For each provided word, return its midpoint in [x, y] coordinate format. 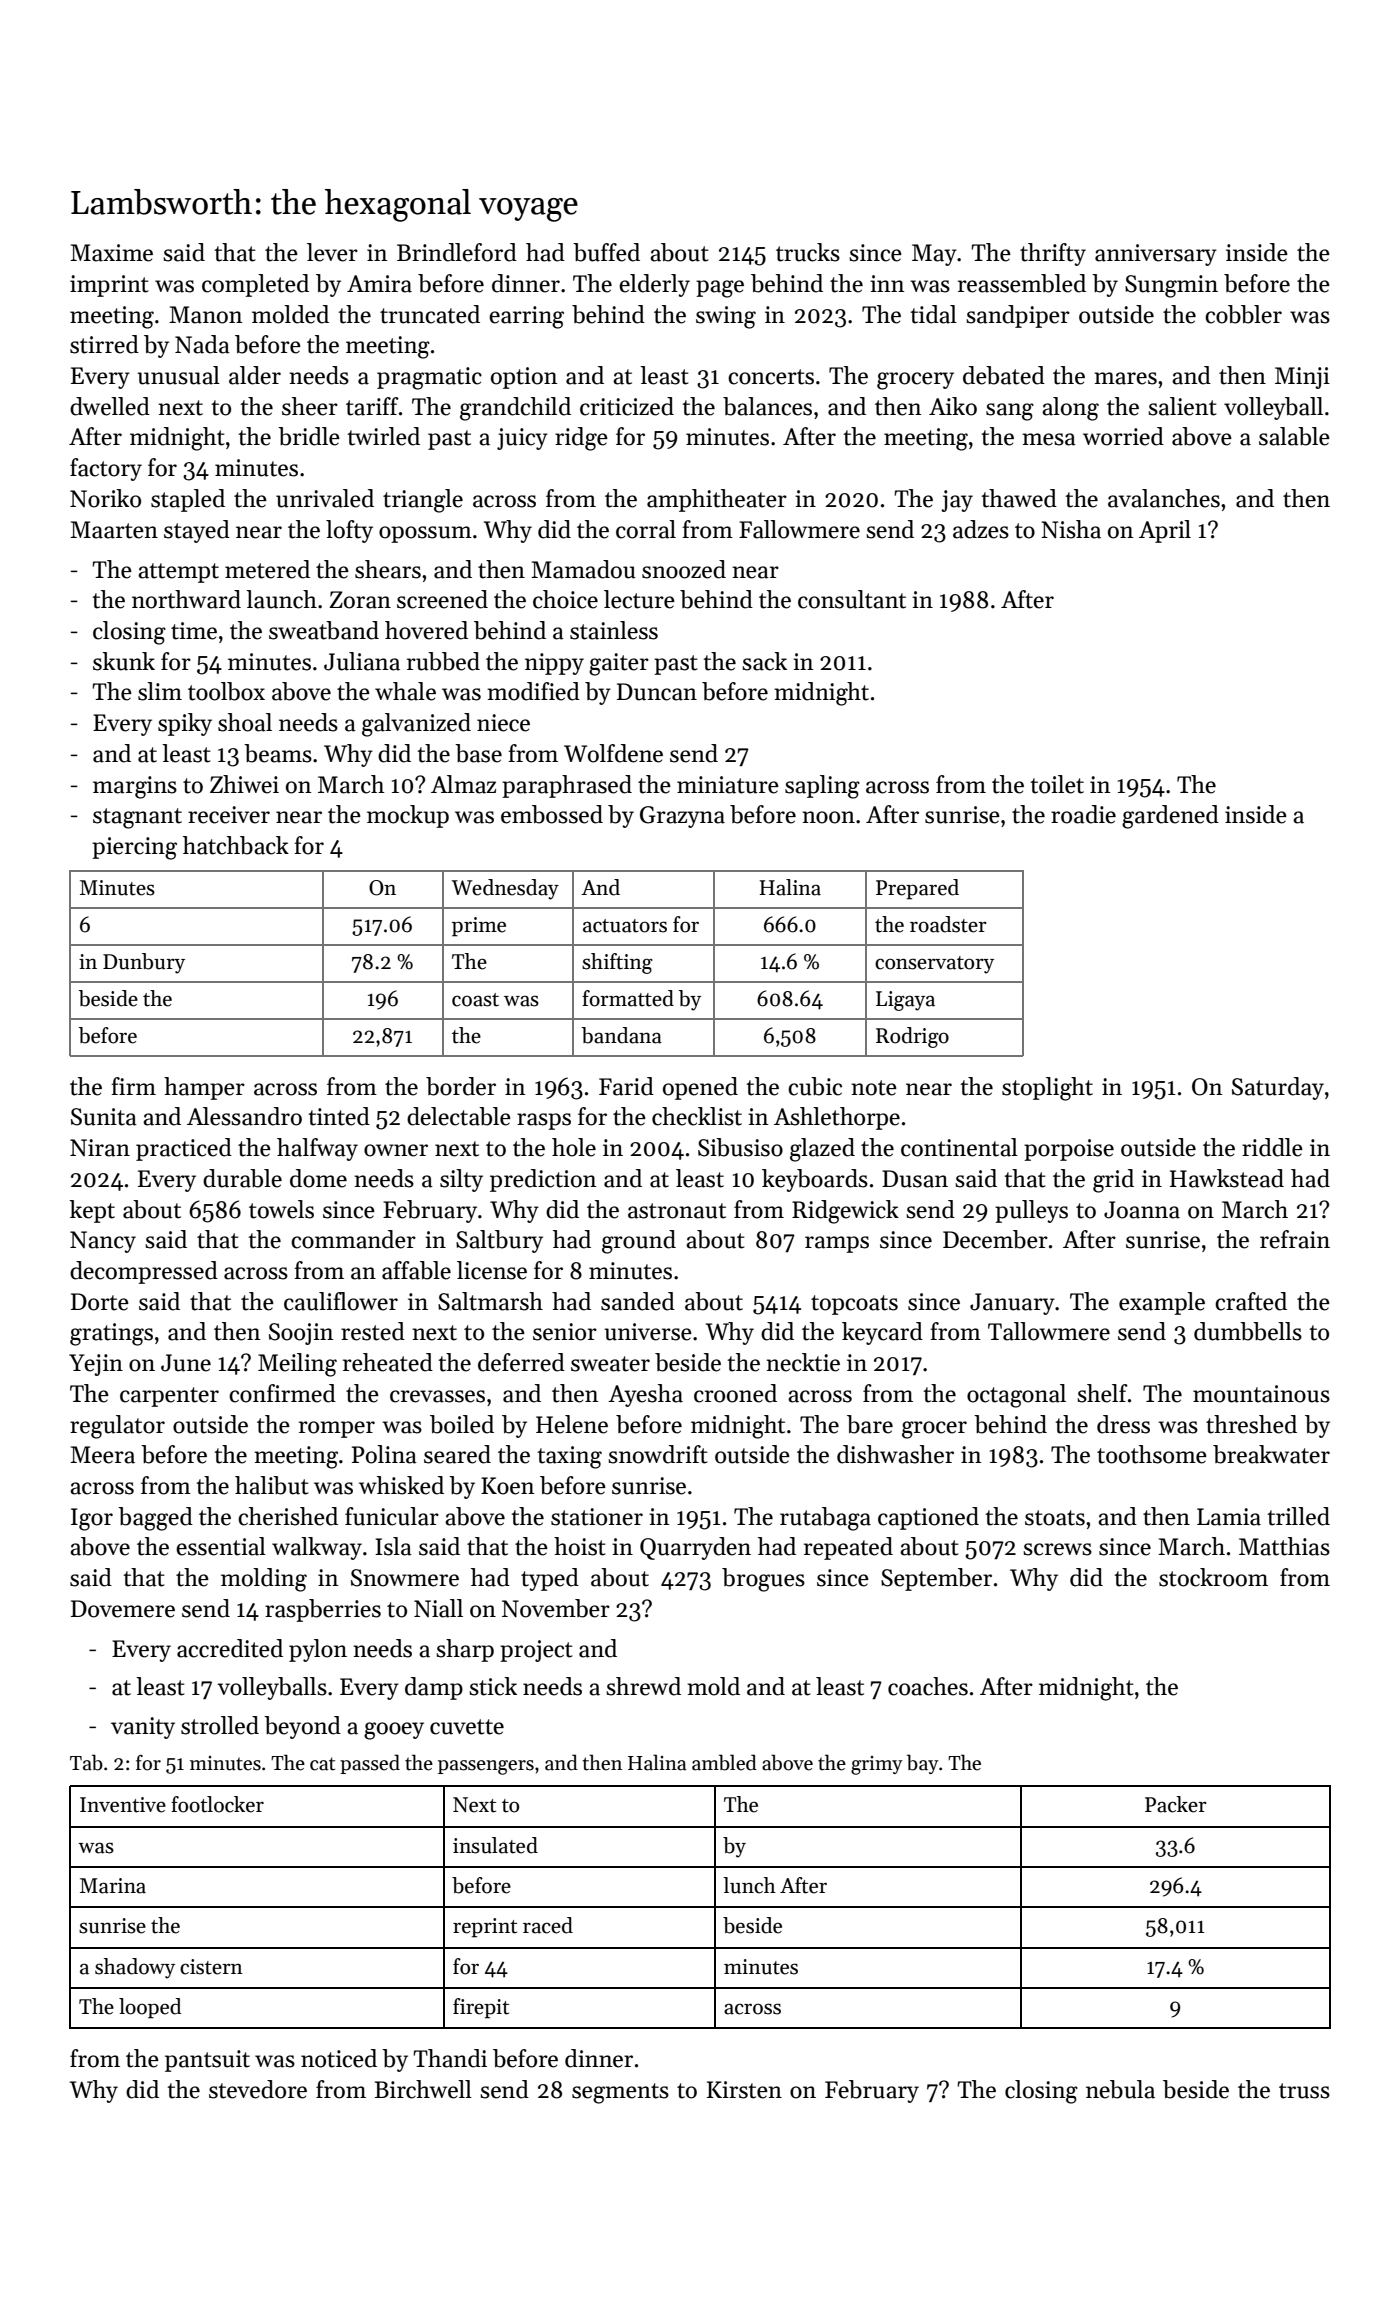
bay [923, 1764]
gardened [1170, 817]
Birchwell [423, 2089]
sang [1010, 412]
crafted [1251, 1301]
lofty [349, 531]
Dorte [100, 1302]
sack [764, 661]
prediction [543, 1180]
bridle [309, 436]
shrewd [643, 1686]
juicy [522, 439]
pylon [318, 1650]
